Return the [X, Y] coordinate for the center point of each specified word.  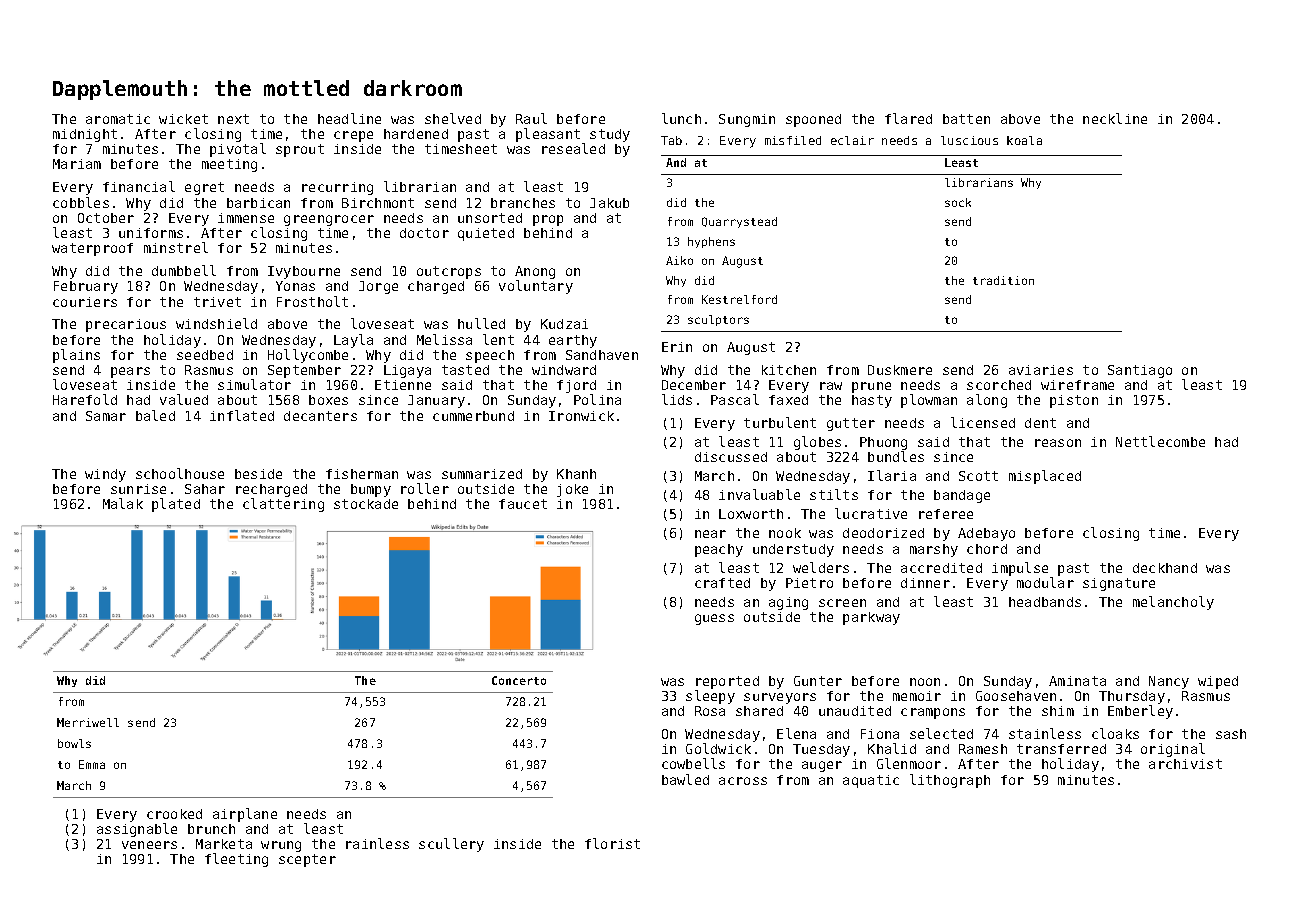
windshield [216, 323]
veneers [149, 845]
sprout [300, 150]
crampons [933, 713]
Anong [535, 272]
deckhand [1165, 568]
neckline [1115, 118]
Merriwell [88, 722]
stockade [366, 504]
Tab [671, 140]
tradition [1003, 280]
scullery [451, 845]
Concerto [519, 680]
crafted [722, 583]
